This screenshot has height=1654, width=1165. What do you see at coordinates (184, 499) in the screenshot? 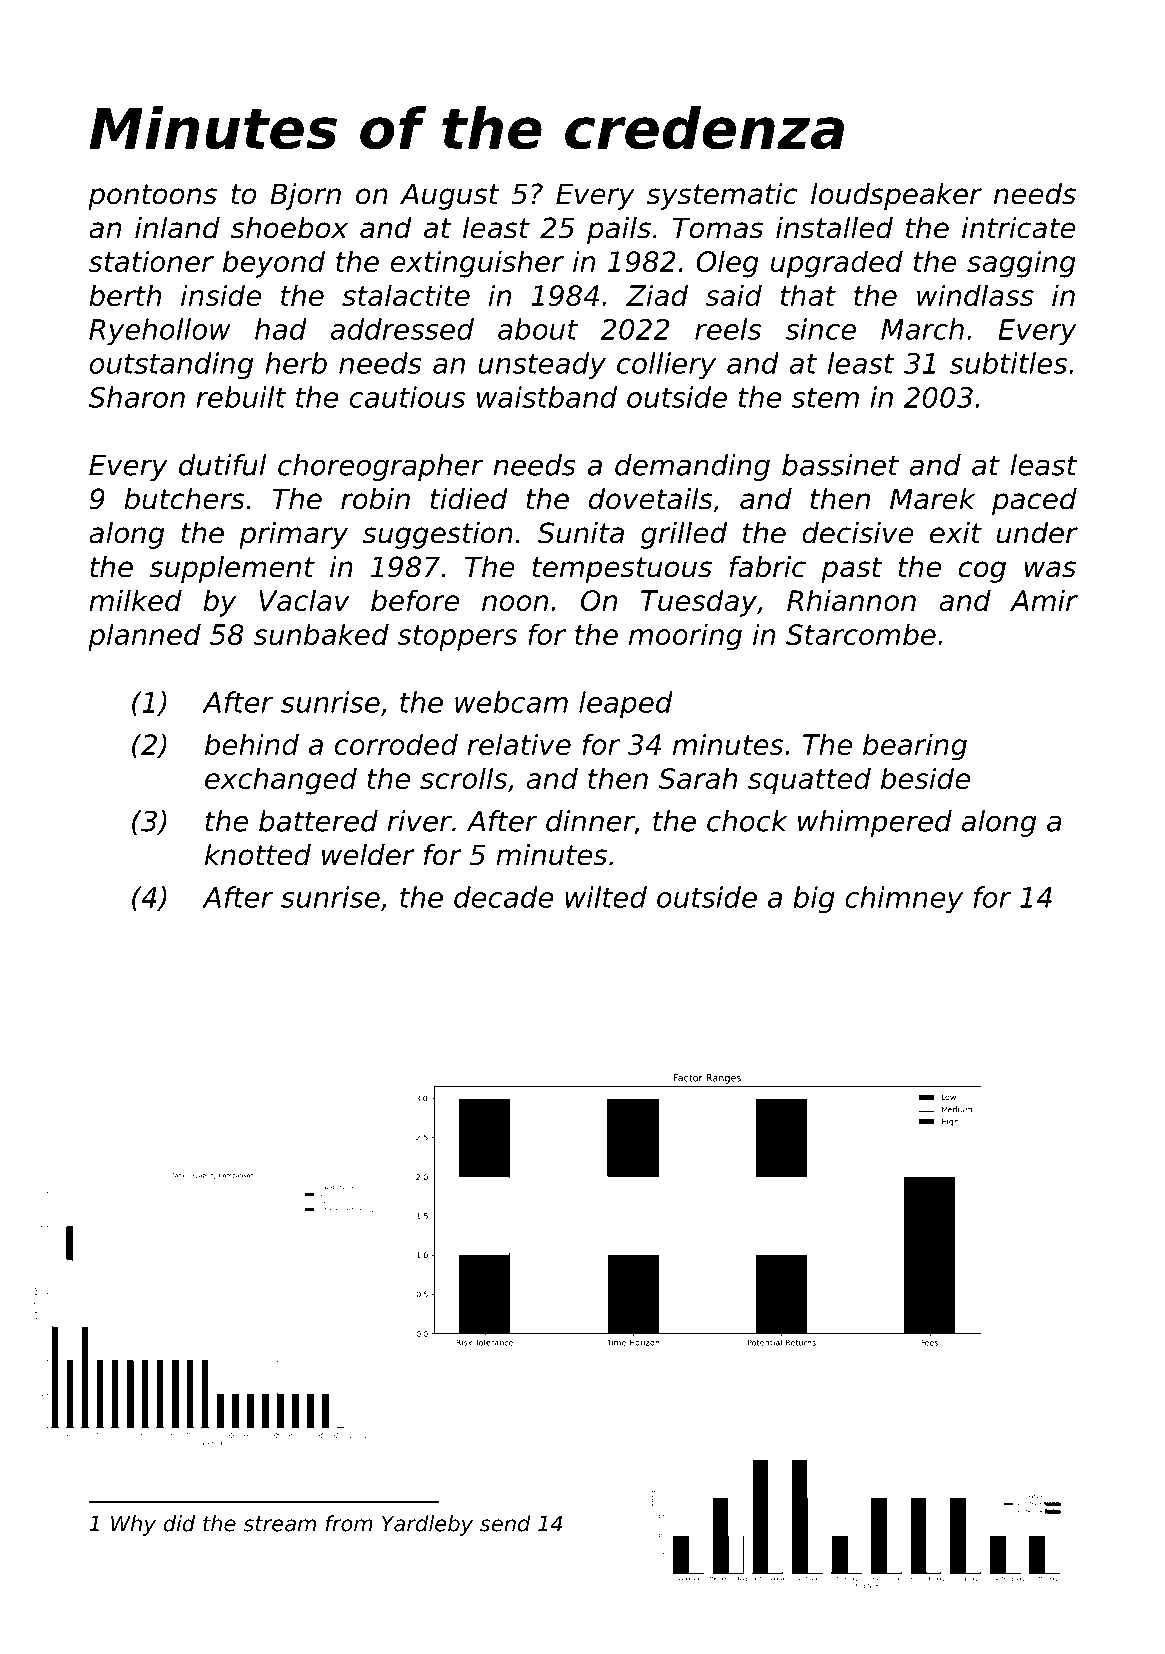
I see `butchers` at bounding box center [184, 499].
